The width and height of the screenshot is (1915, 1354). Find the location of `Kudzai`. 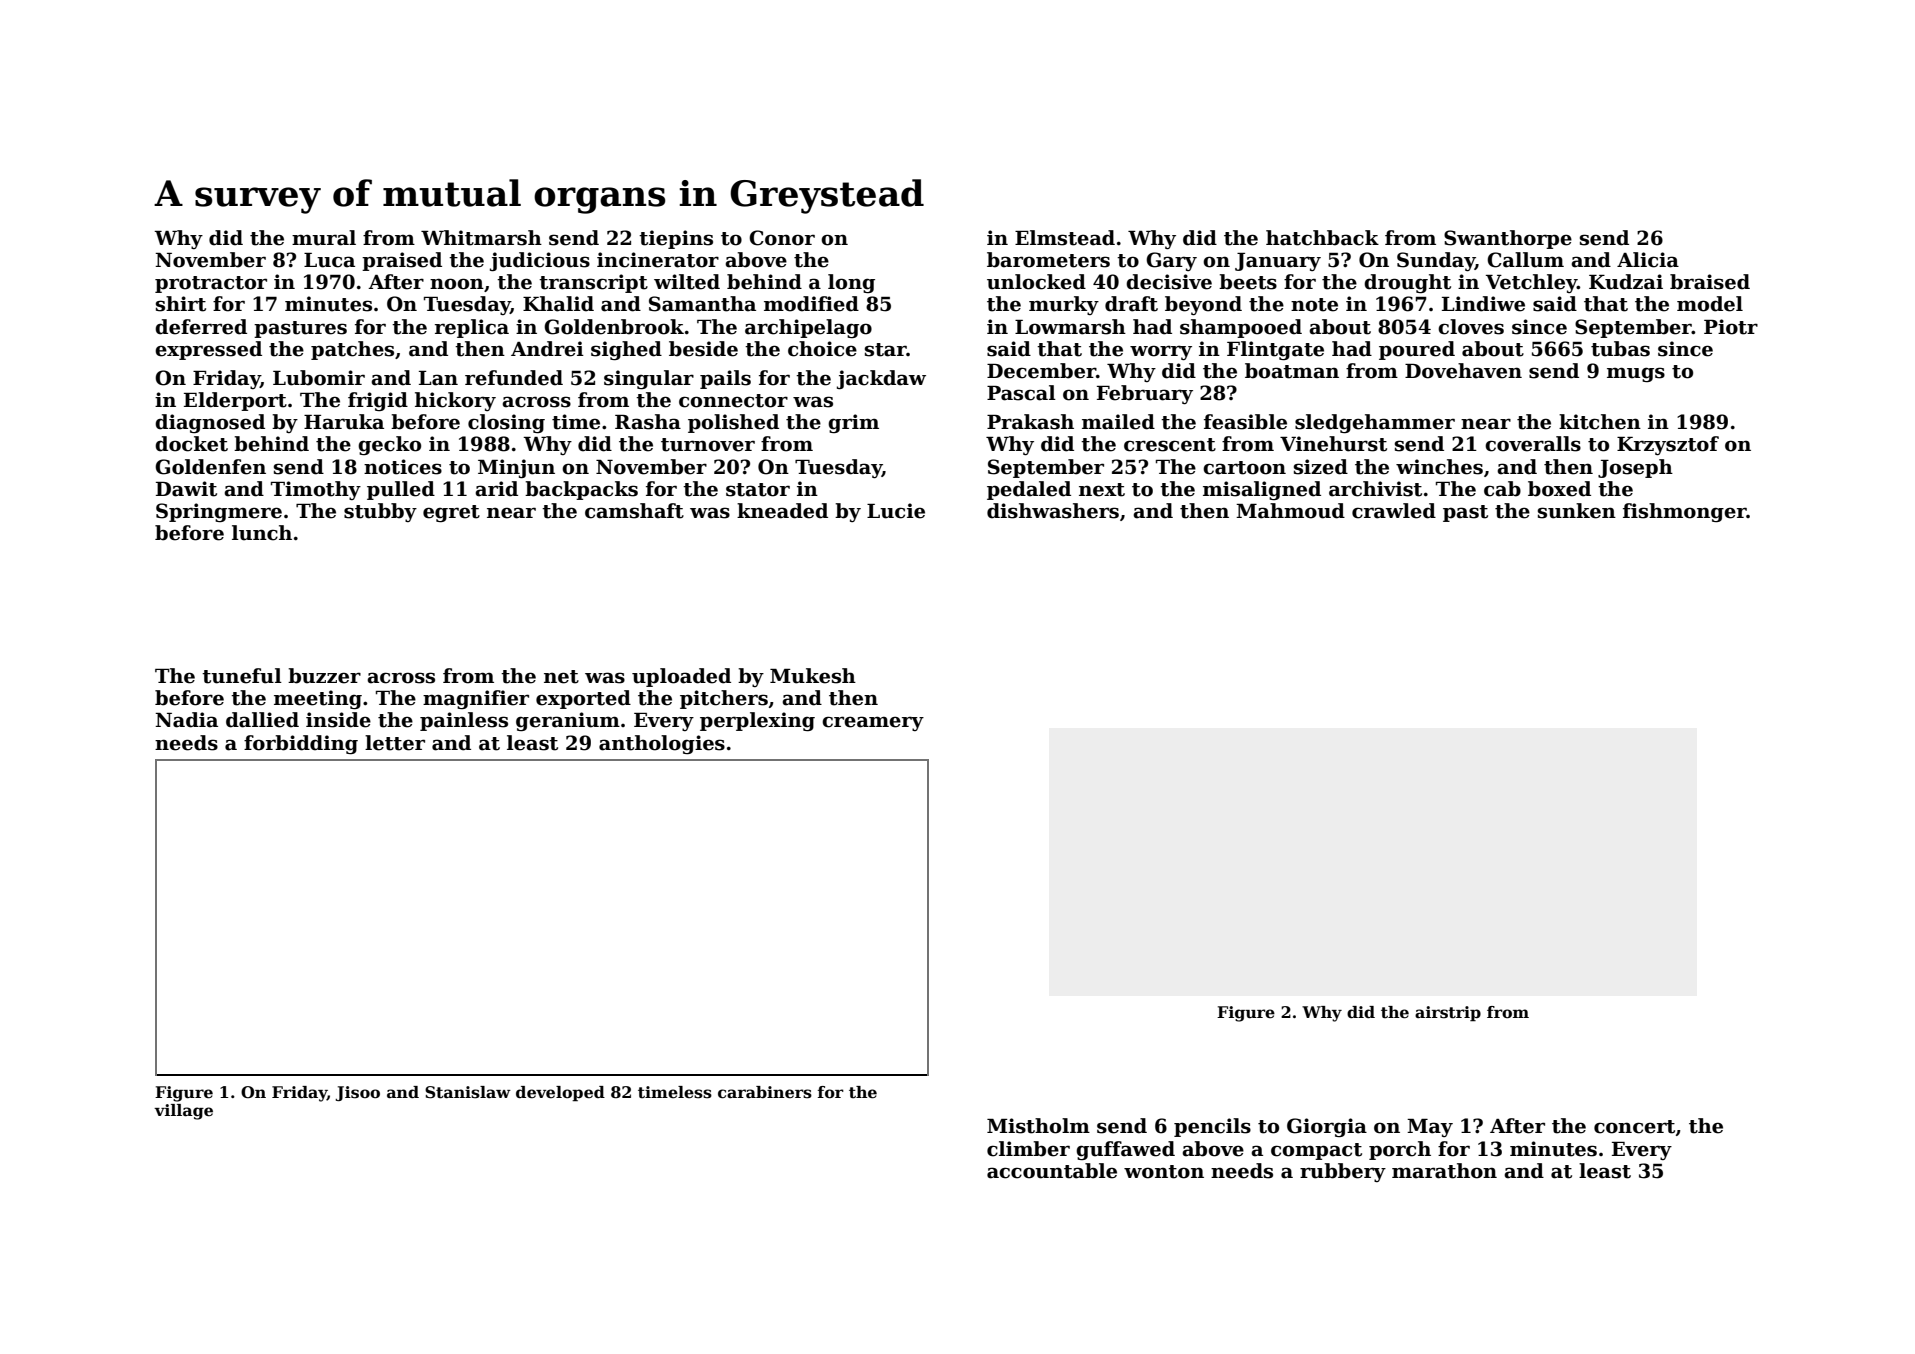

Kudzai is located at coordinates (1626, 282).
